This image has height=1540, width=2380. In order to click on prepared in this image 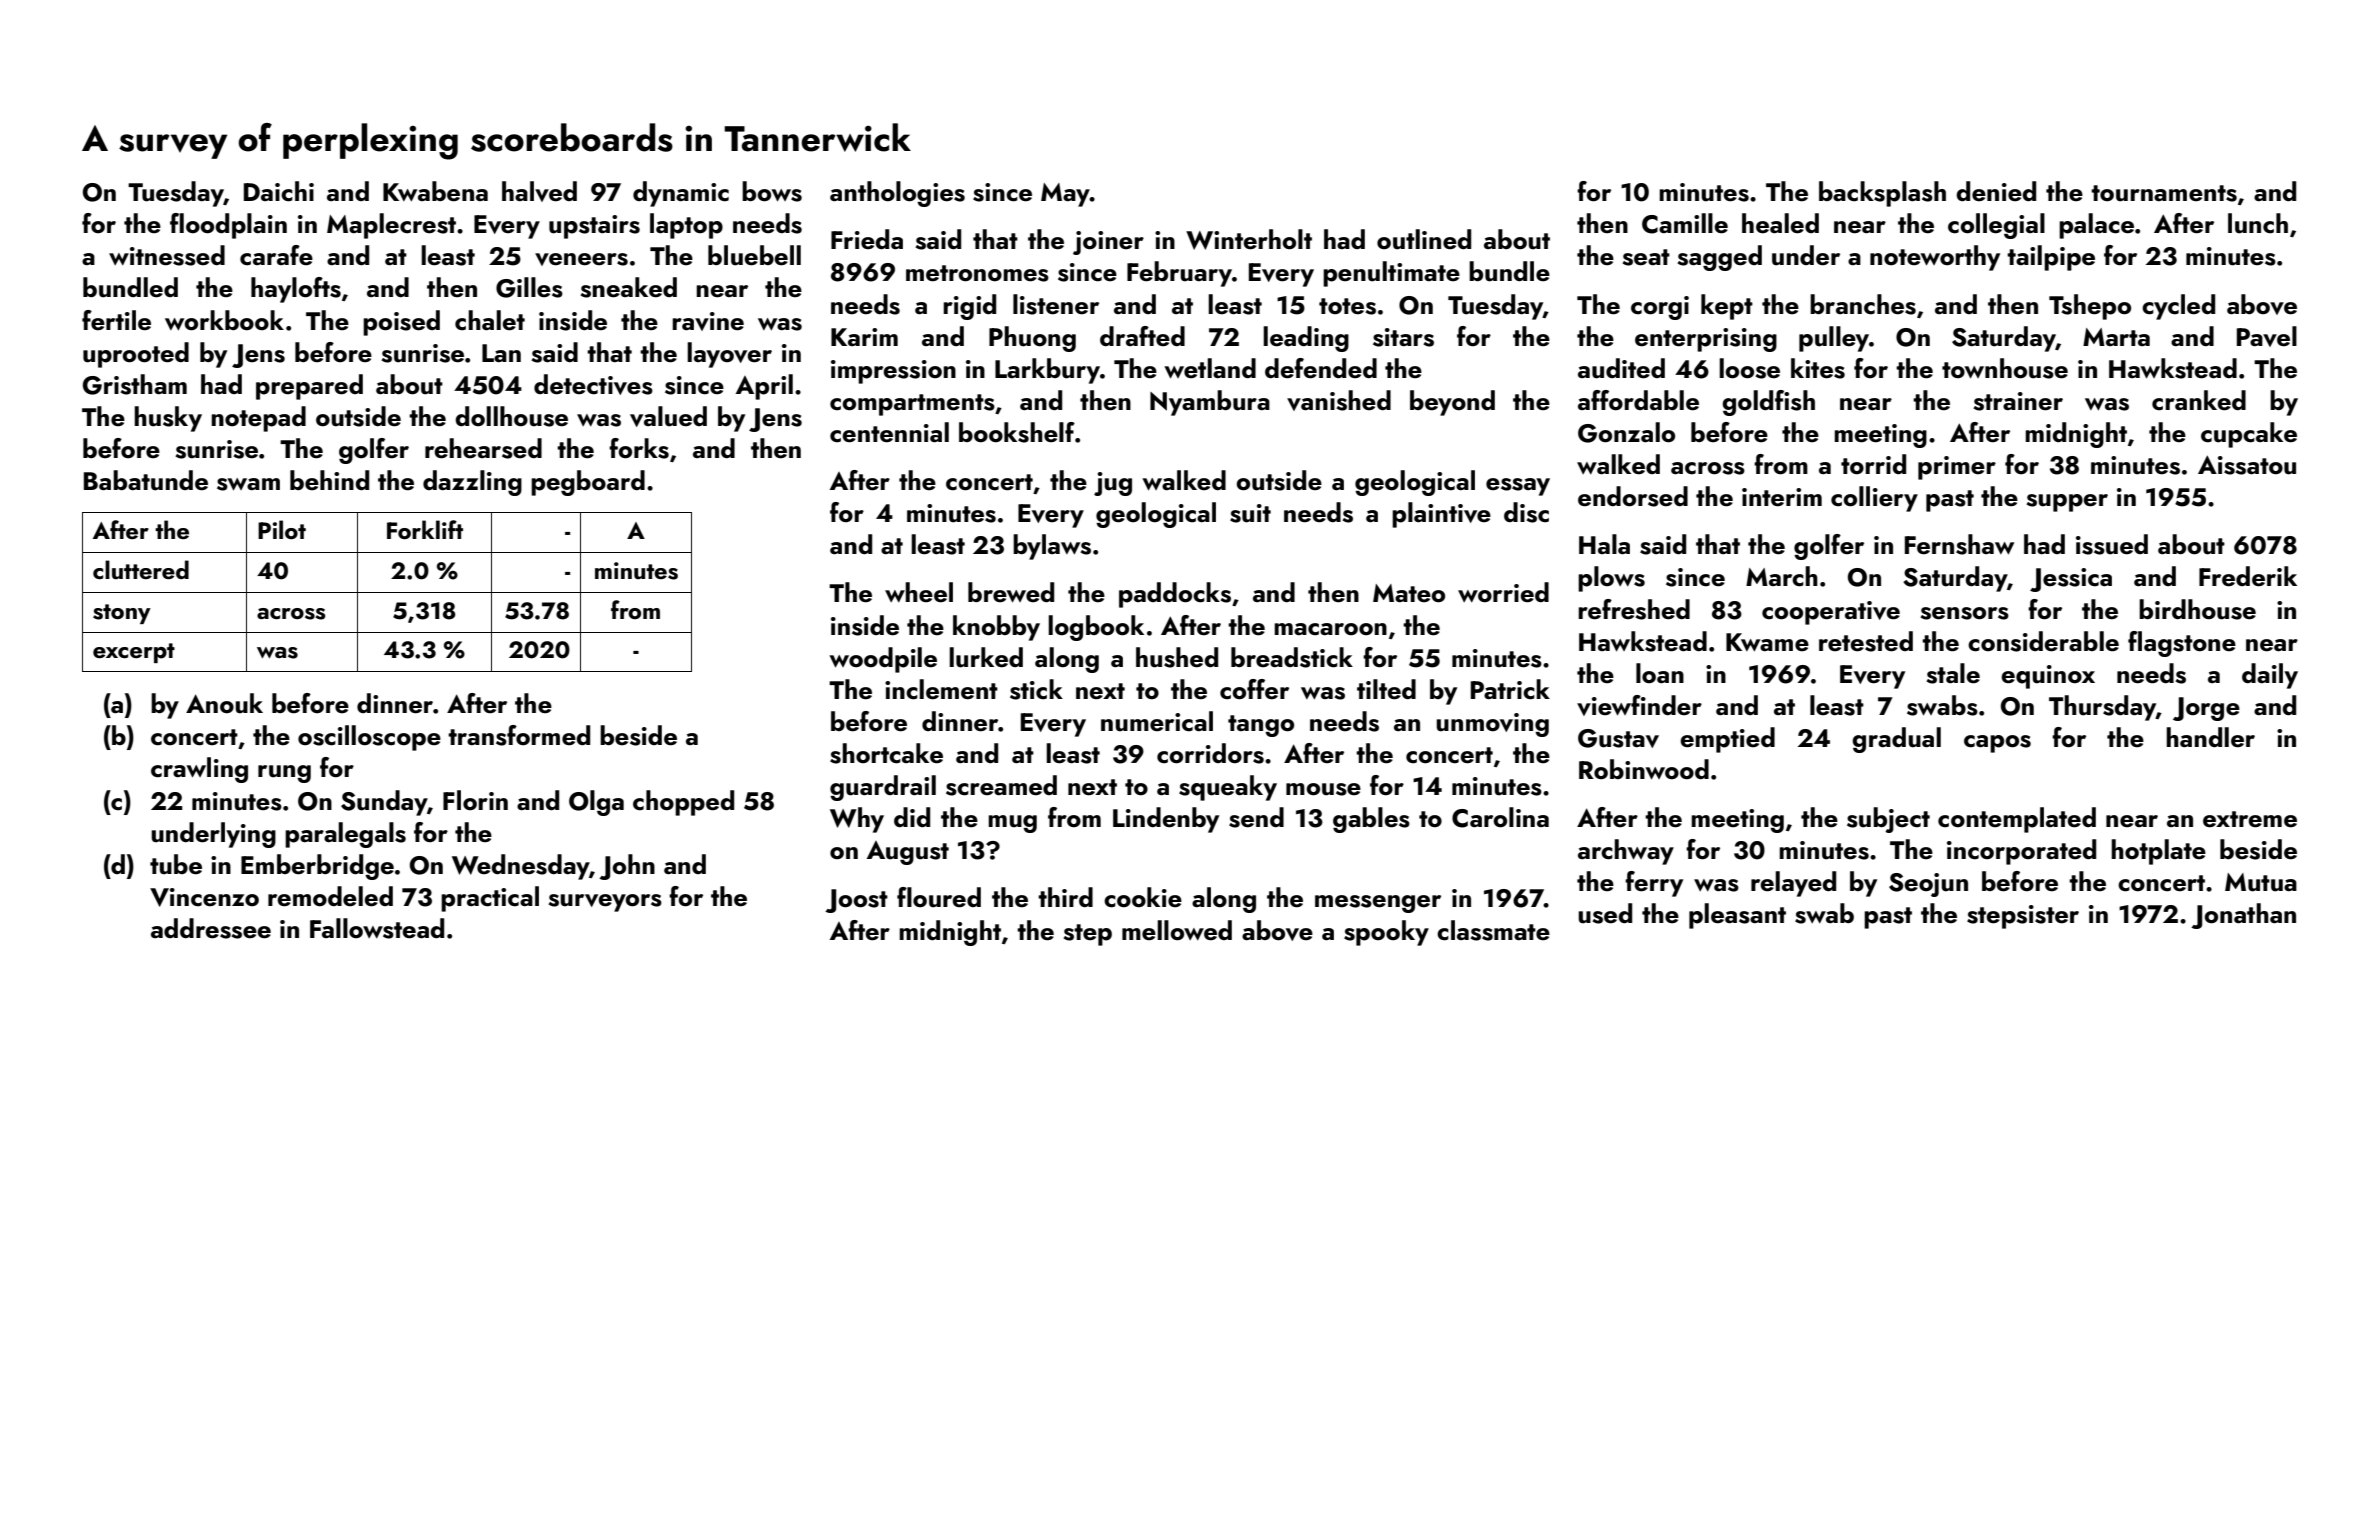, I will do `click(309, 387)`.
